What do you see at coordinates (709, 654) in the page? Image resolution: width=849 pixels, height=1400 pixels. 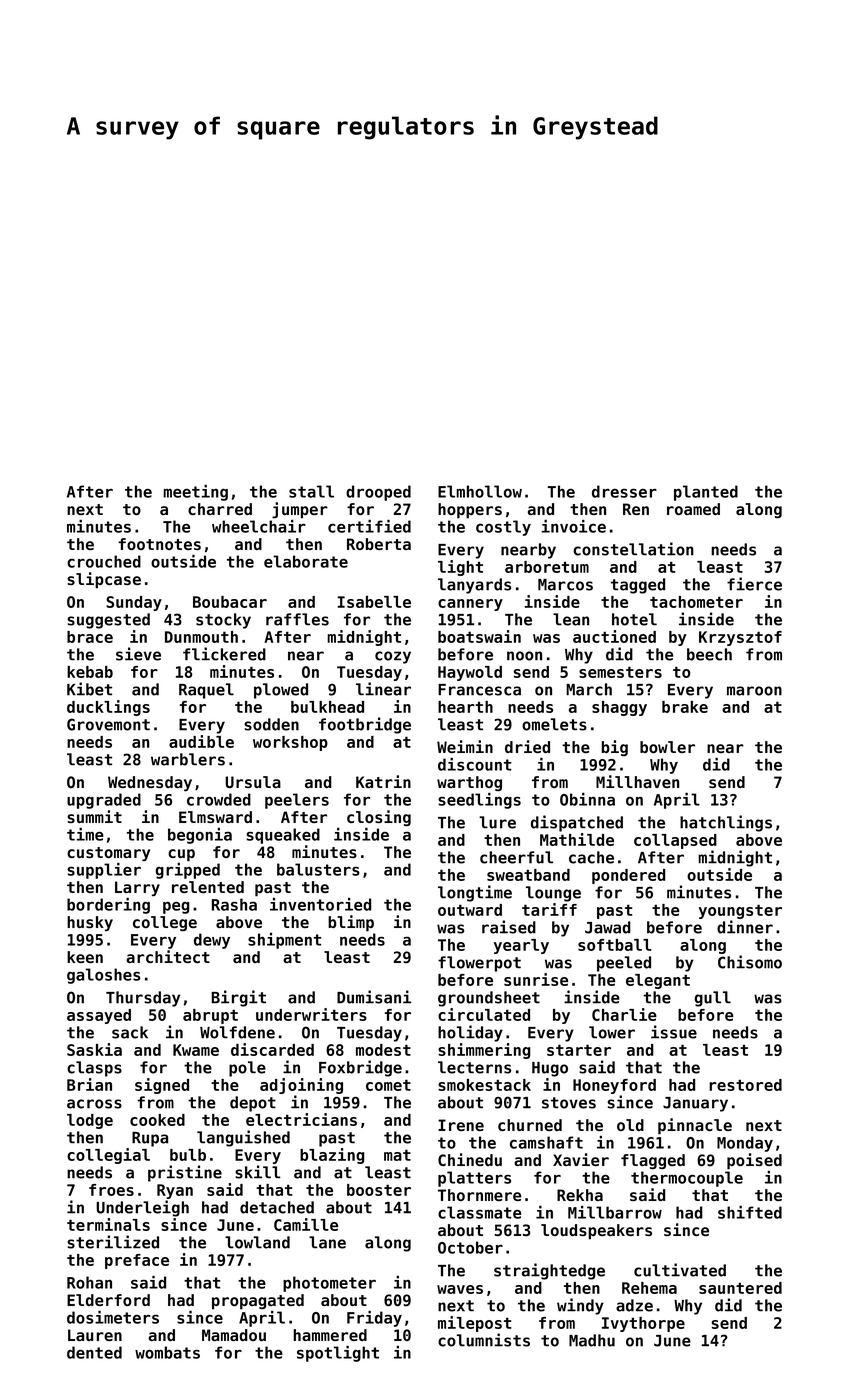 I see `beech` at bounding box center [709, 654].
